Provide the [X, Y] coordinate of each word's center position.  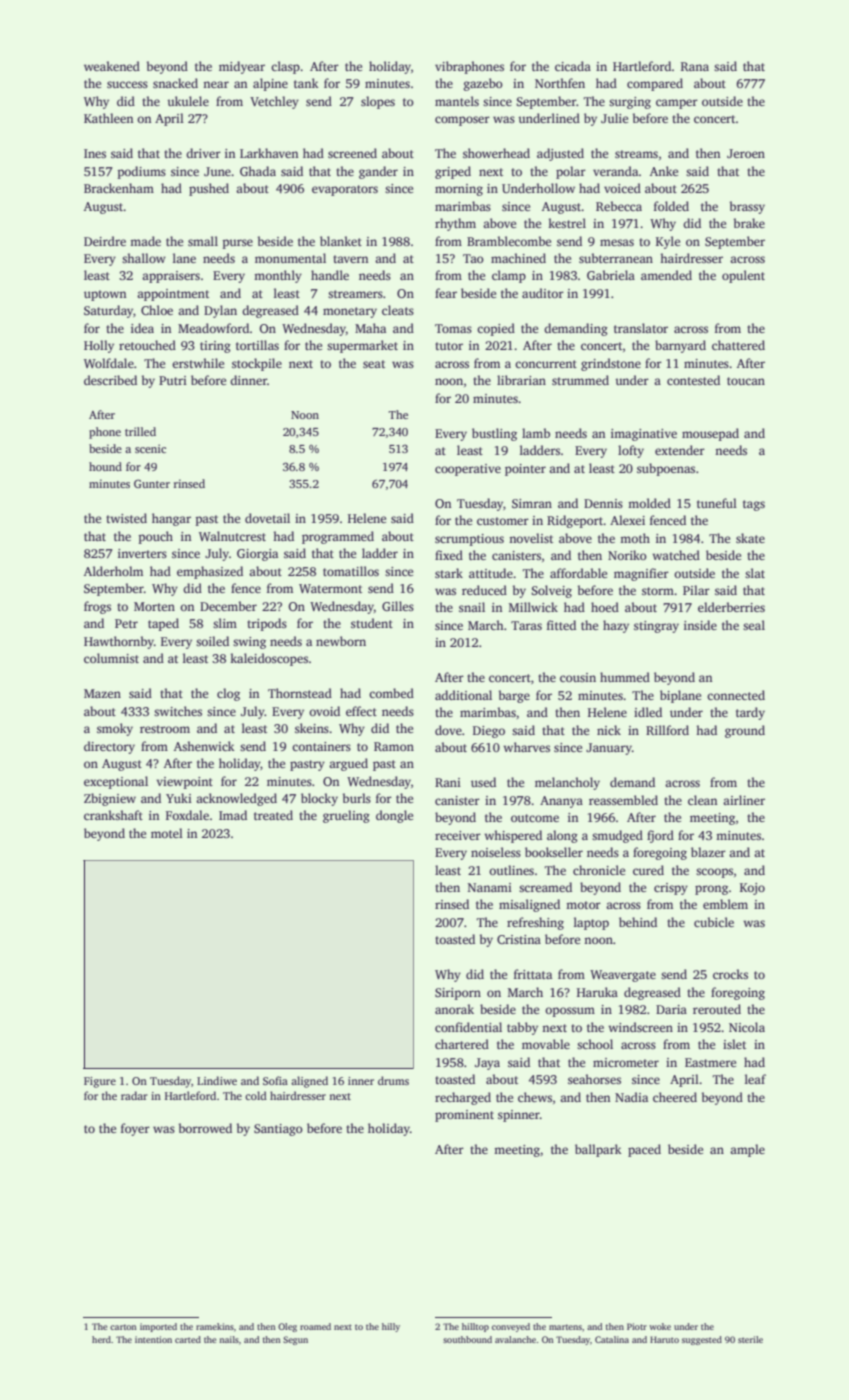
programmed [338, 537]
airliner [744, 800]
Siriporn [458, 994]
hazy [616, 626]
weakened [112, 66]
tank [306, 83]
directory [109, 747]
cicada [573, 66]
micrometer [626, 1062]
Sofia [275, 1080]
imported [158, 1327]
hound [105, 466]
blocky [319, 799]
